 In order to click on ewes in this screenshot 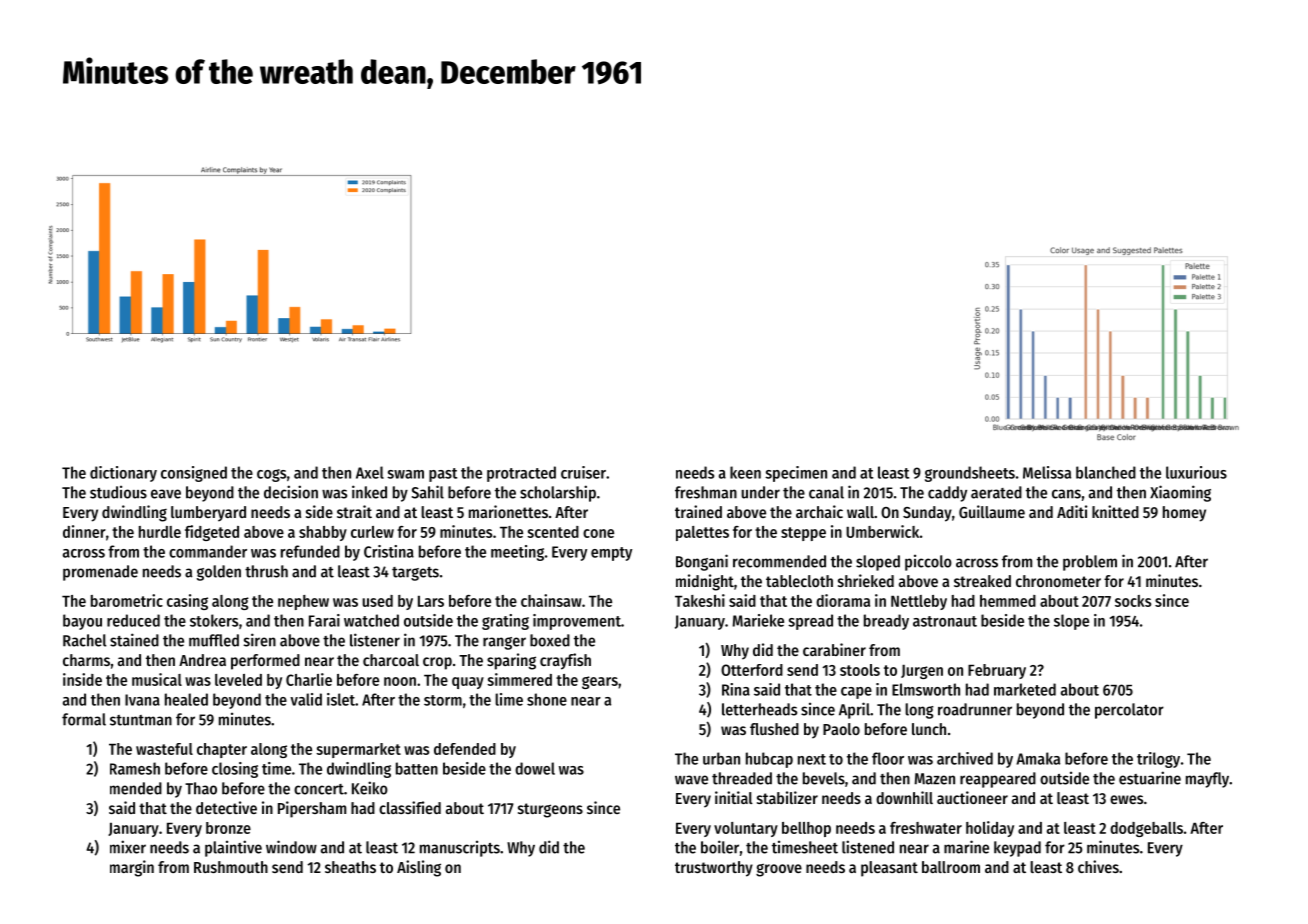, I will do `click(1126, 799)`.
